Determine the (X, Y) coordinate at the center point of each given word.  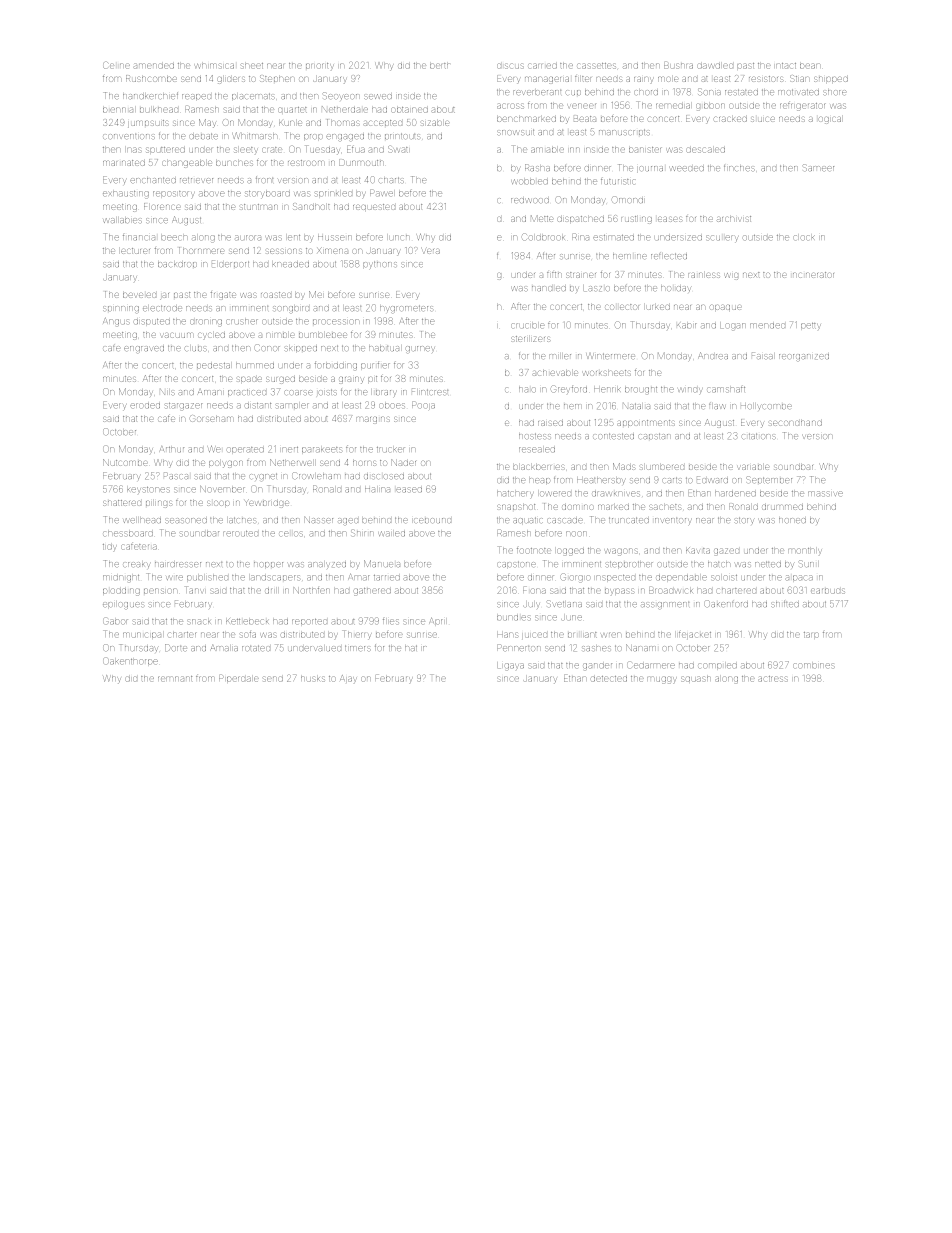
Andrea (713, 355)
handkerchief (150, 95)
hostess (535, 436)
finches (739, 168)
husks (313, 679)
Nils (168, 392)
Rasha (537, 167)
